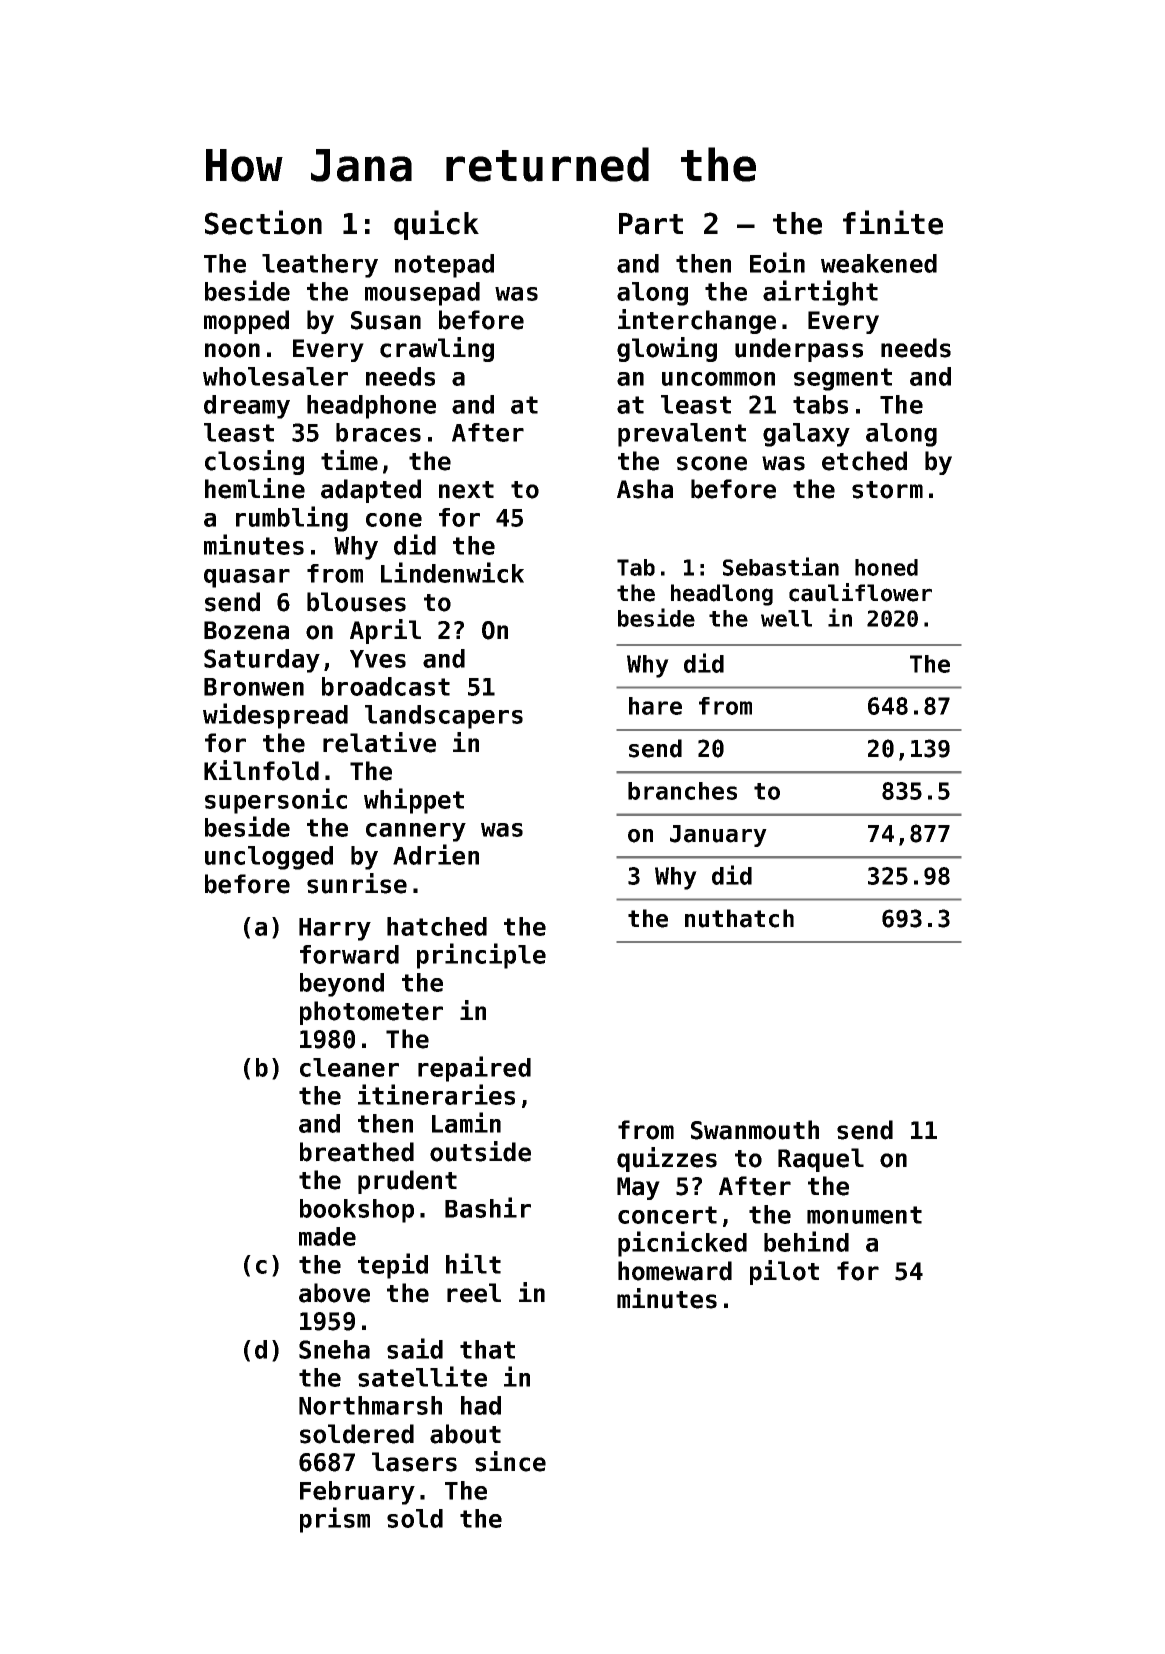  Describe the element at coordinates (510, 1461) in the screenshot. I see `since` at that location.
